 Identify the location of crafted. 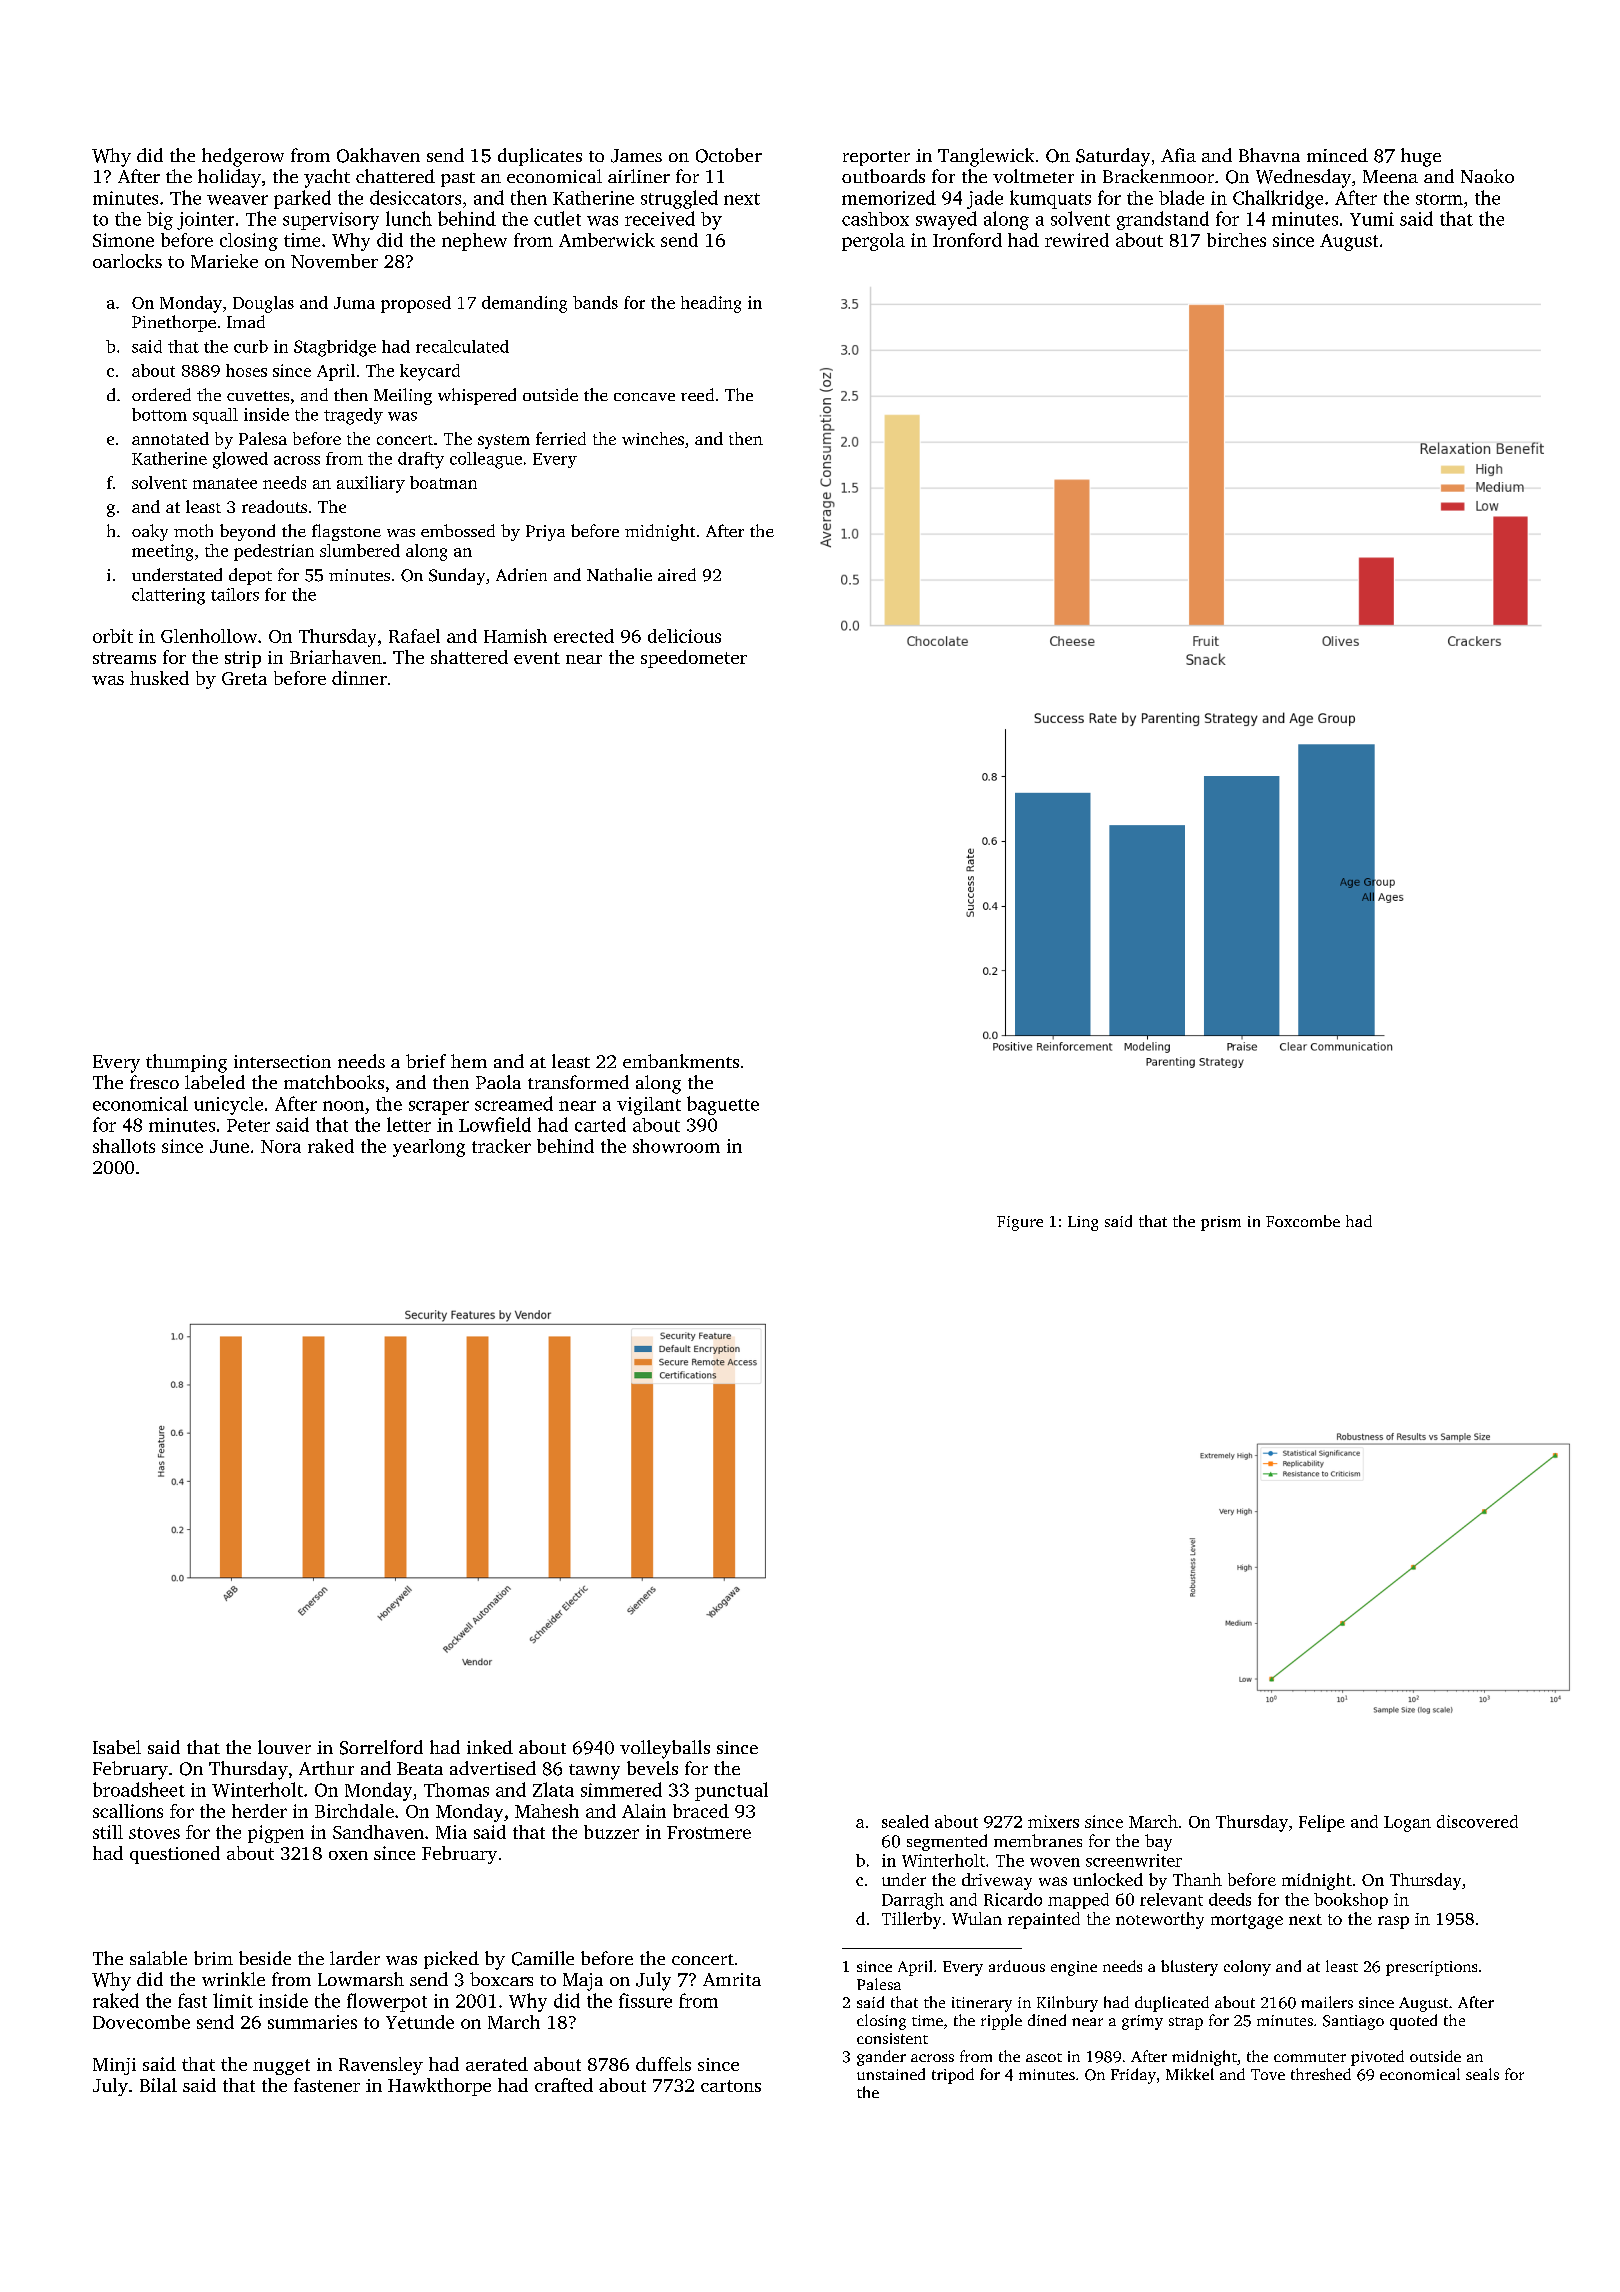
(564, 2085).
